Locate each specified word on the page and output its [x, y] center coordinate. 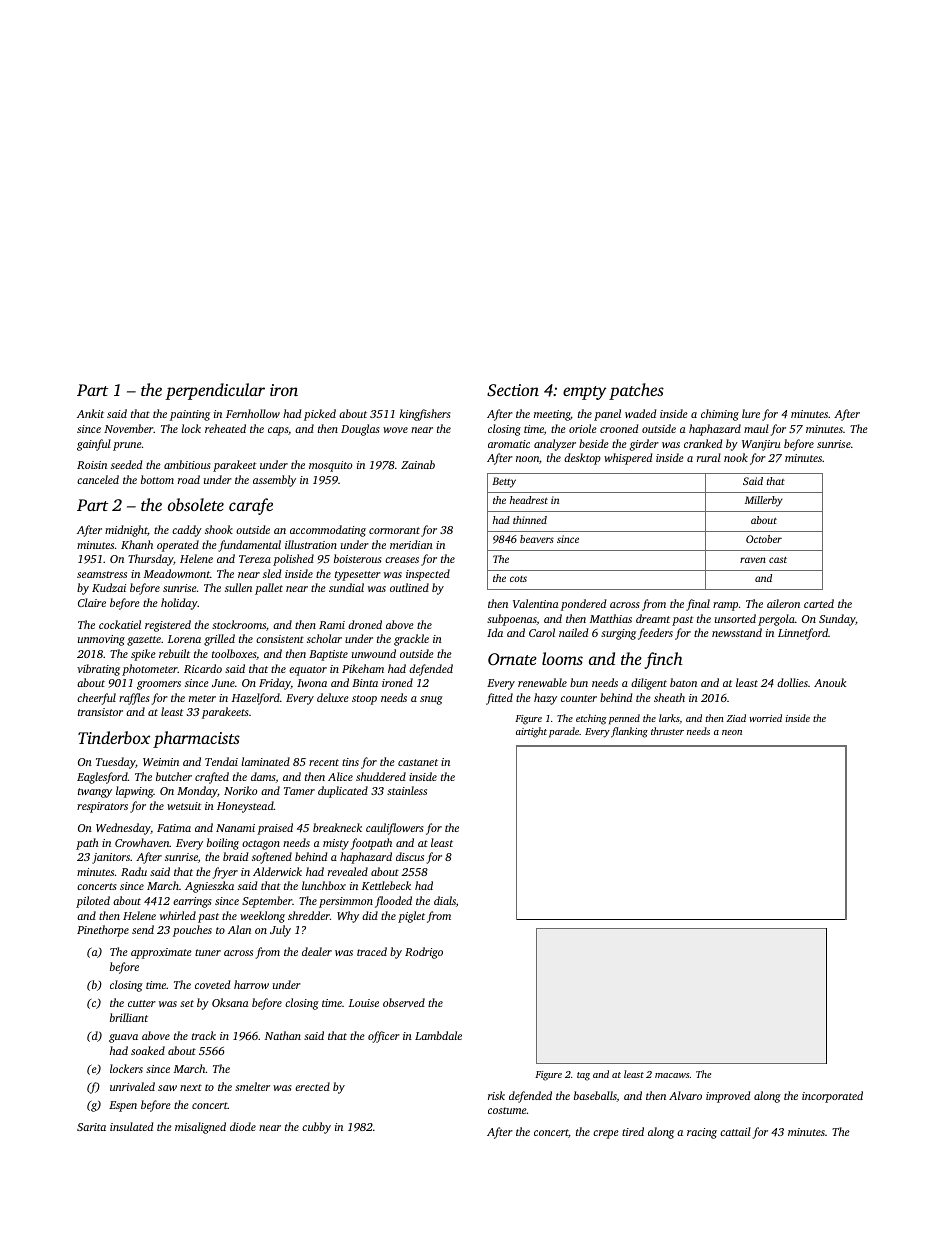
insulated [131, 1126]
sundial [346, 587]
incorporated [832, 1097]
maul [756, 428]
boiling [223, 844]
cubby [316, 1128]
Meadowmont [177, 573]
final [698, 605]
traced [372, 951]
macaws [672, 1075]
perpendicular [215, 391]
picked [320, 415]
